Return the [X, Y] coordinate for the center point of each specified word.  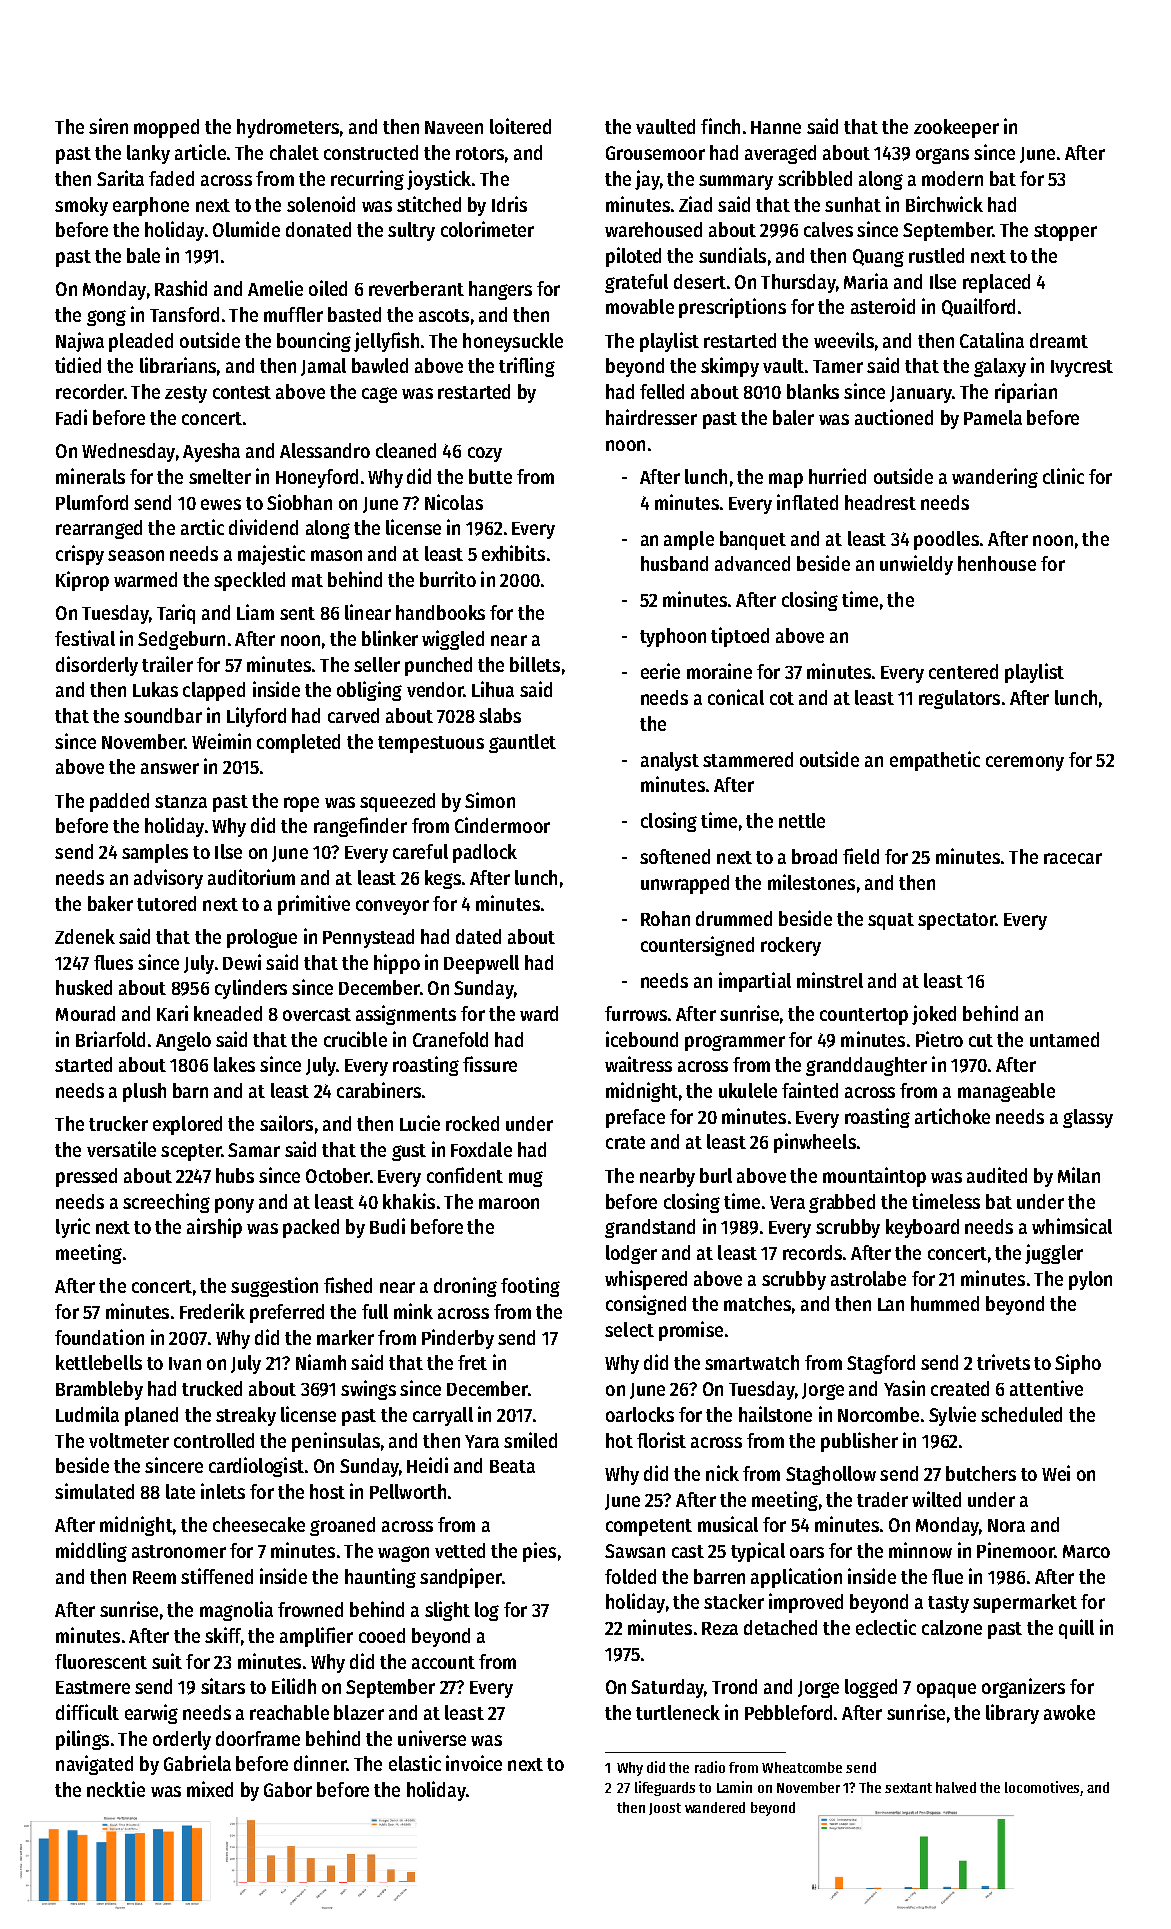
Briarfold [110, 1039]
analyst [670, 761]
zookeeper [956, 128]
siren [108, 126]
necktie [116, 1789]
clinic [1063, 476]
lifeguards [665, 1788]
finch [720, 126]
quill [1076, 1629]
